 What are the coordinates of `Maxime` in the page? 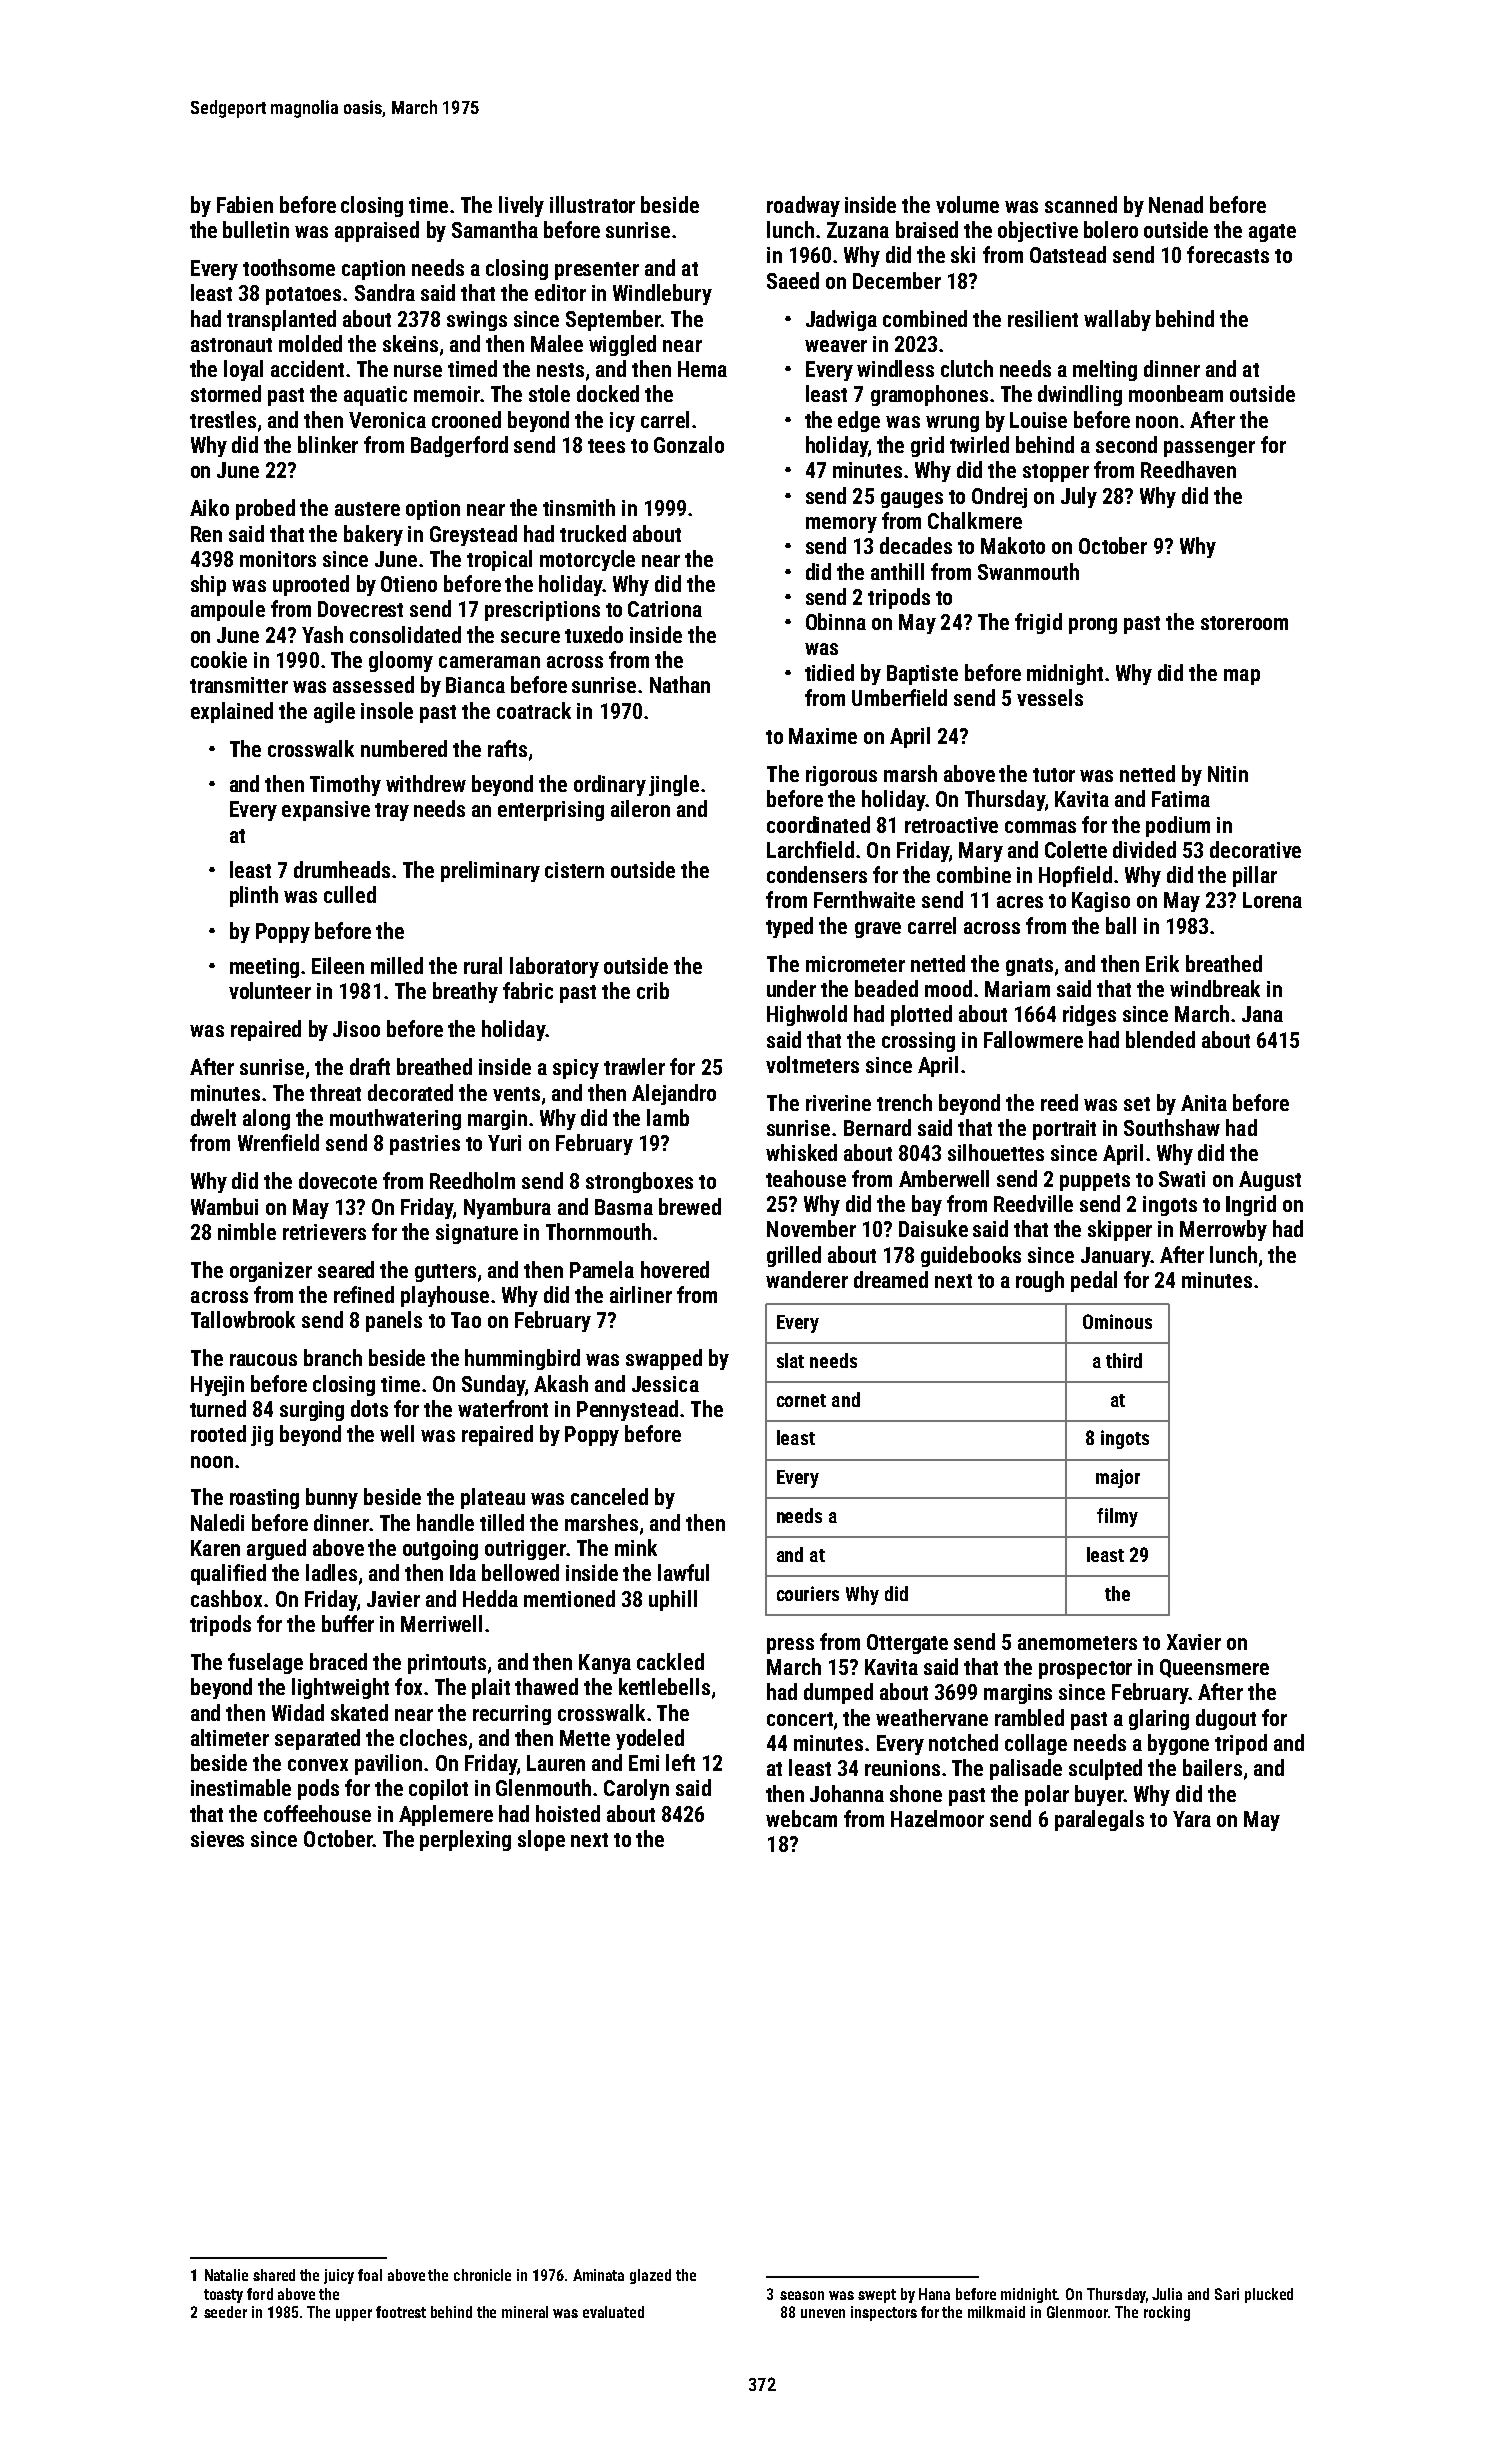 It's located at (823, 736).
